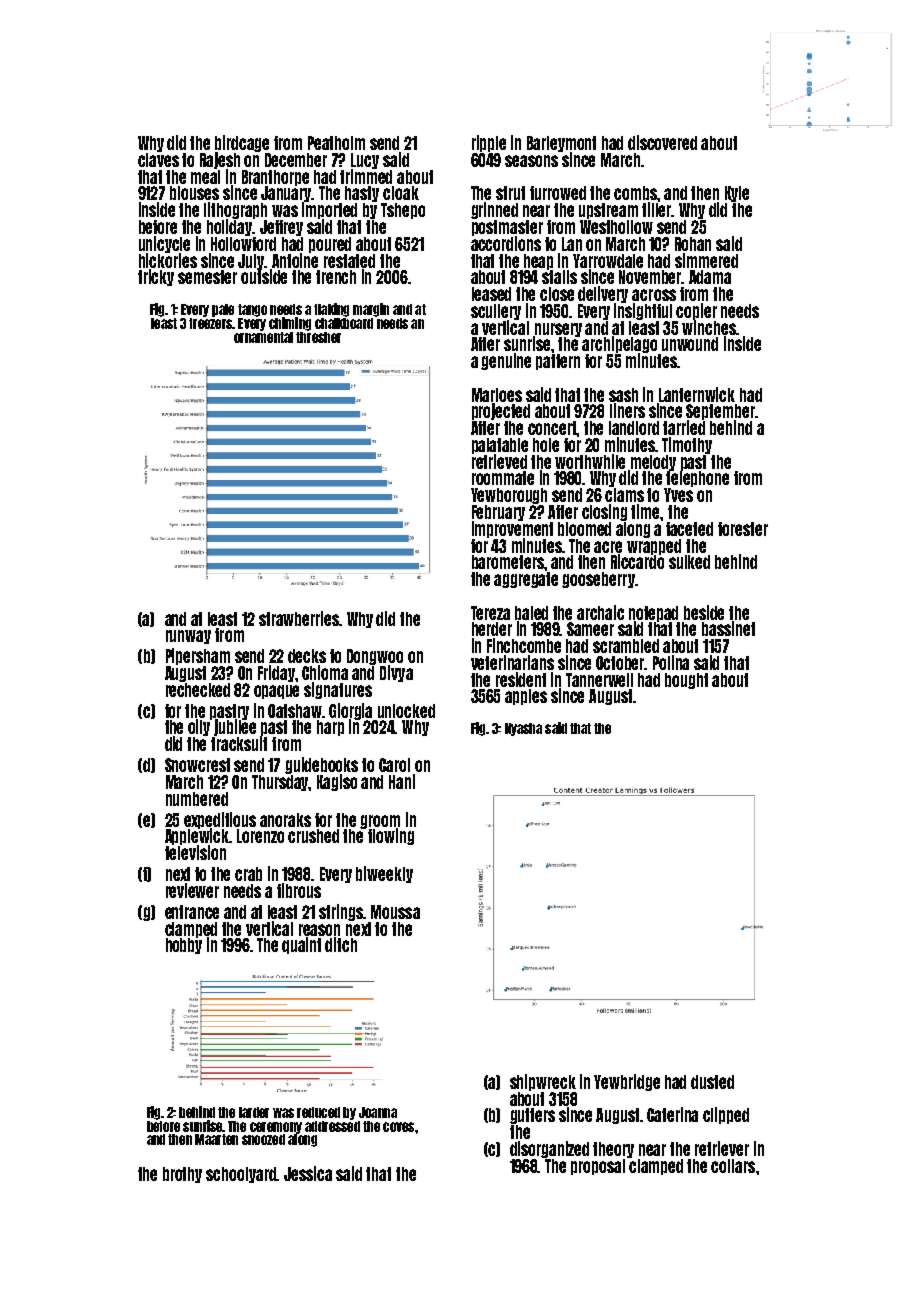  Describe the element at coordinates (671, 662) in the document. I see `Polina` at that location.
